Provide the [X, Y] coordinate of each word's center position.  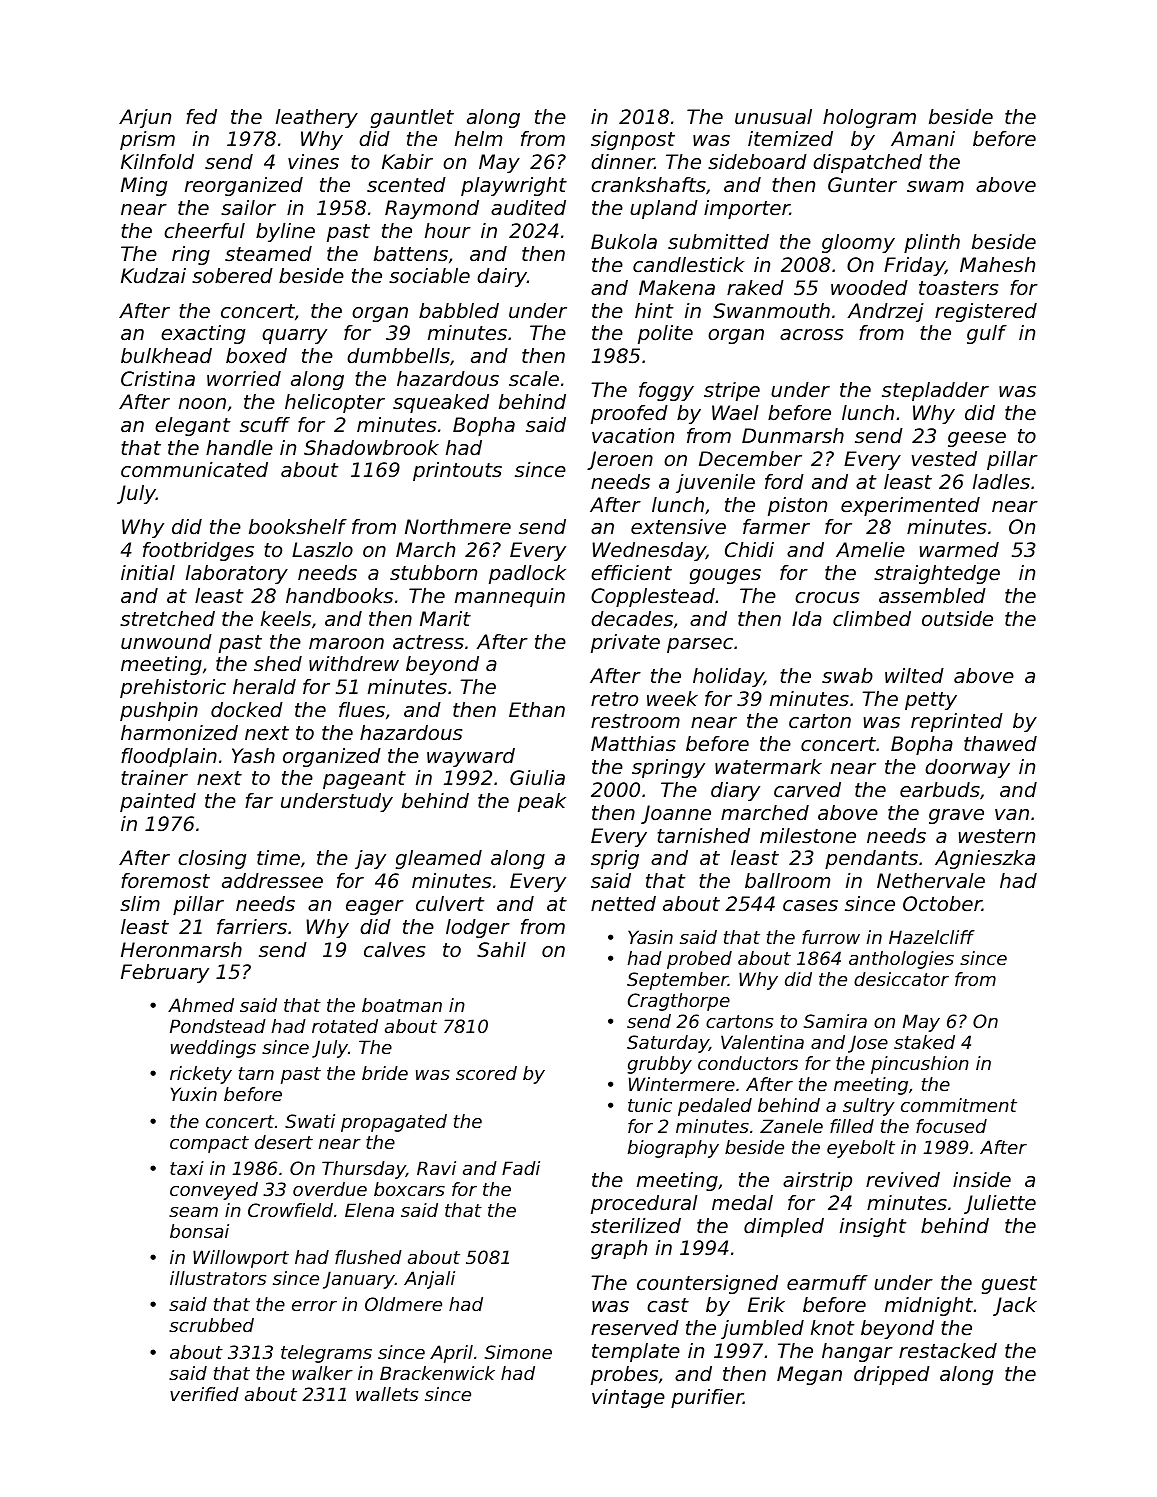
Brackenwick [437, 1373]
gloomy [858, 243]
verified [204, 1394]
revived [903, 1180]
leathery [317, 118]
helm [478, 138]
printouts [457, 471]
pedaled [715, 1107]
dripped [892, 1375]
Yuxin [194, 1094]
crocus [827, 598]
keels [286, 619]
